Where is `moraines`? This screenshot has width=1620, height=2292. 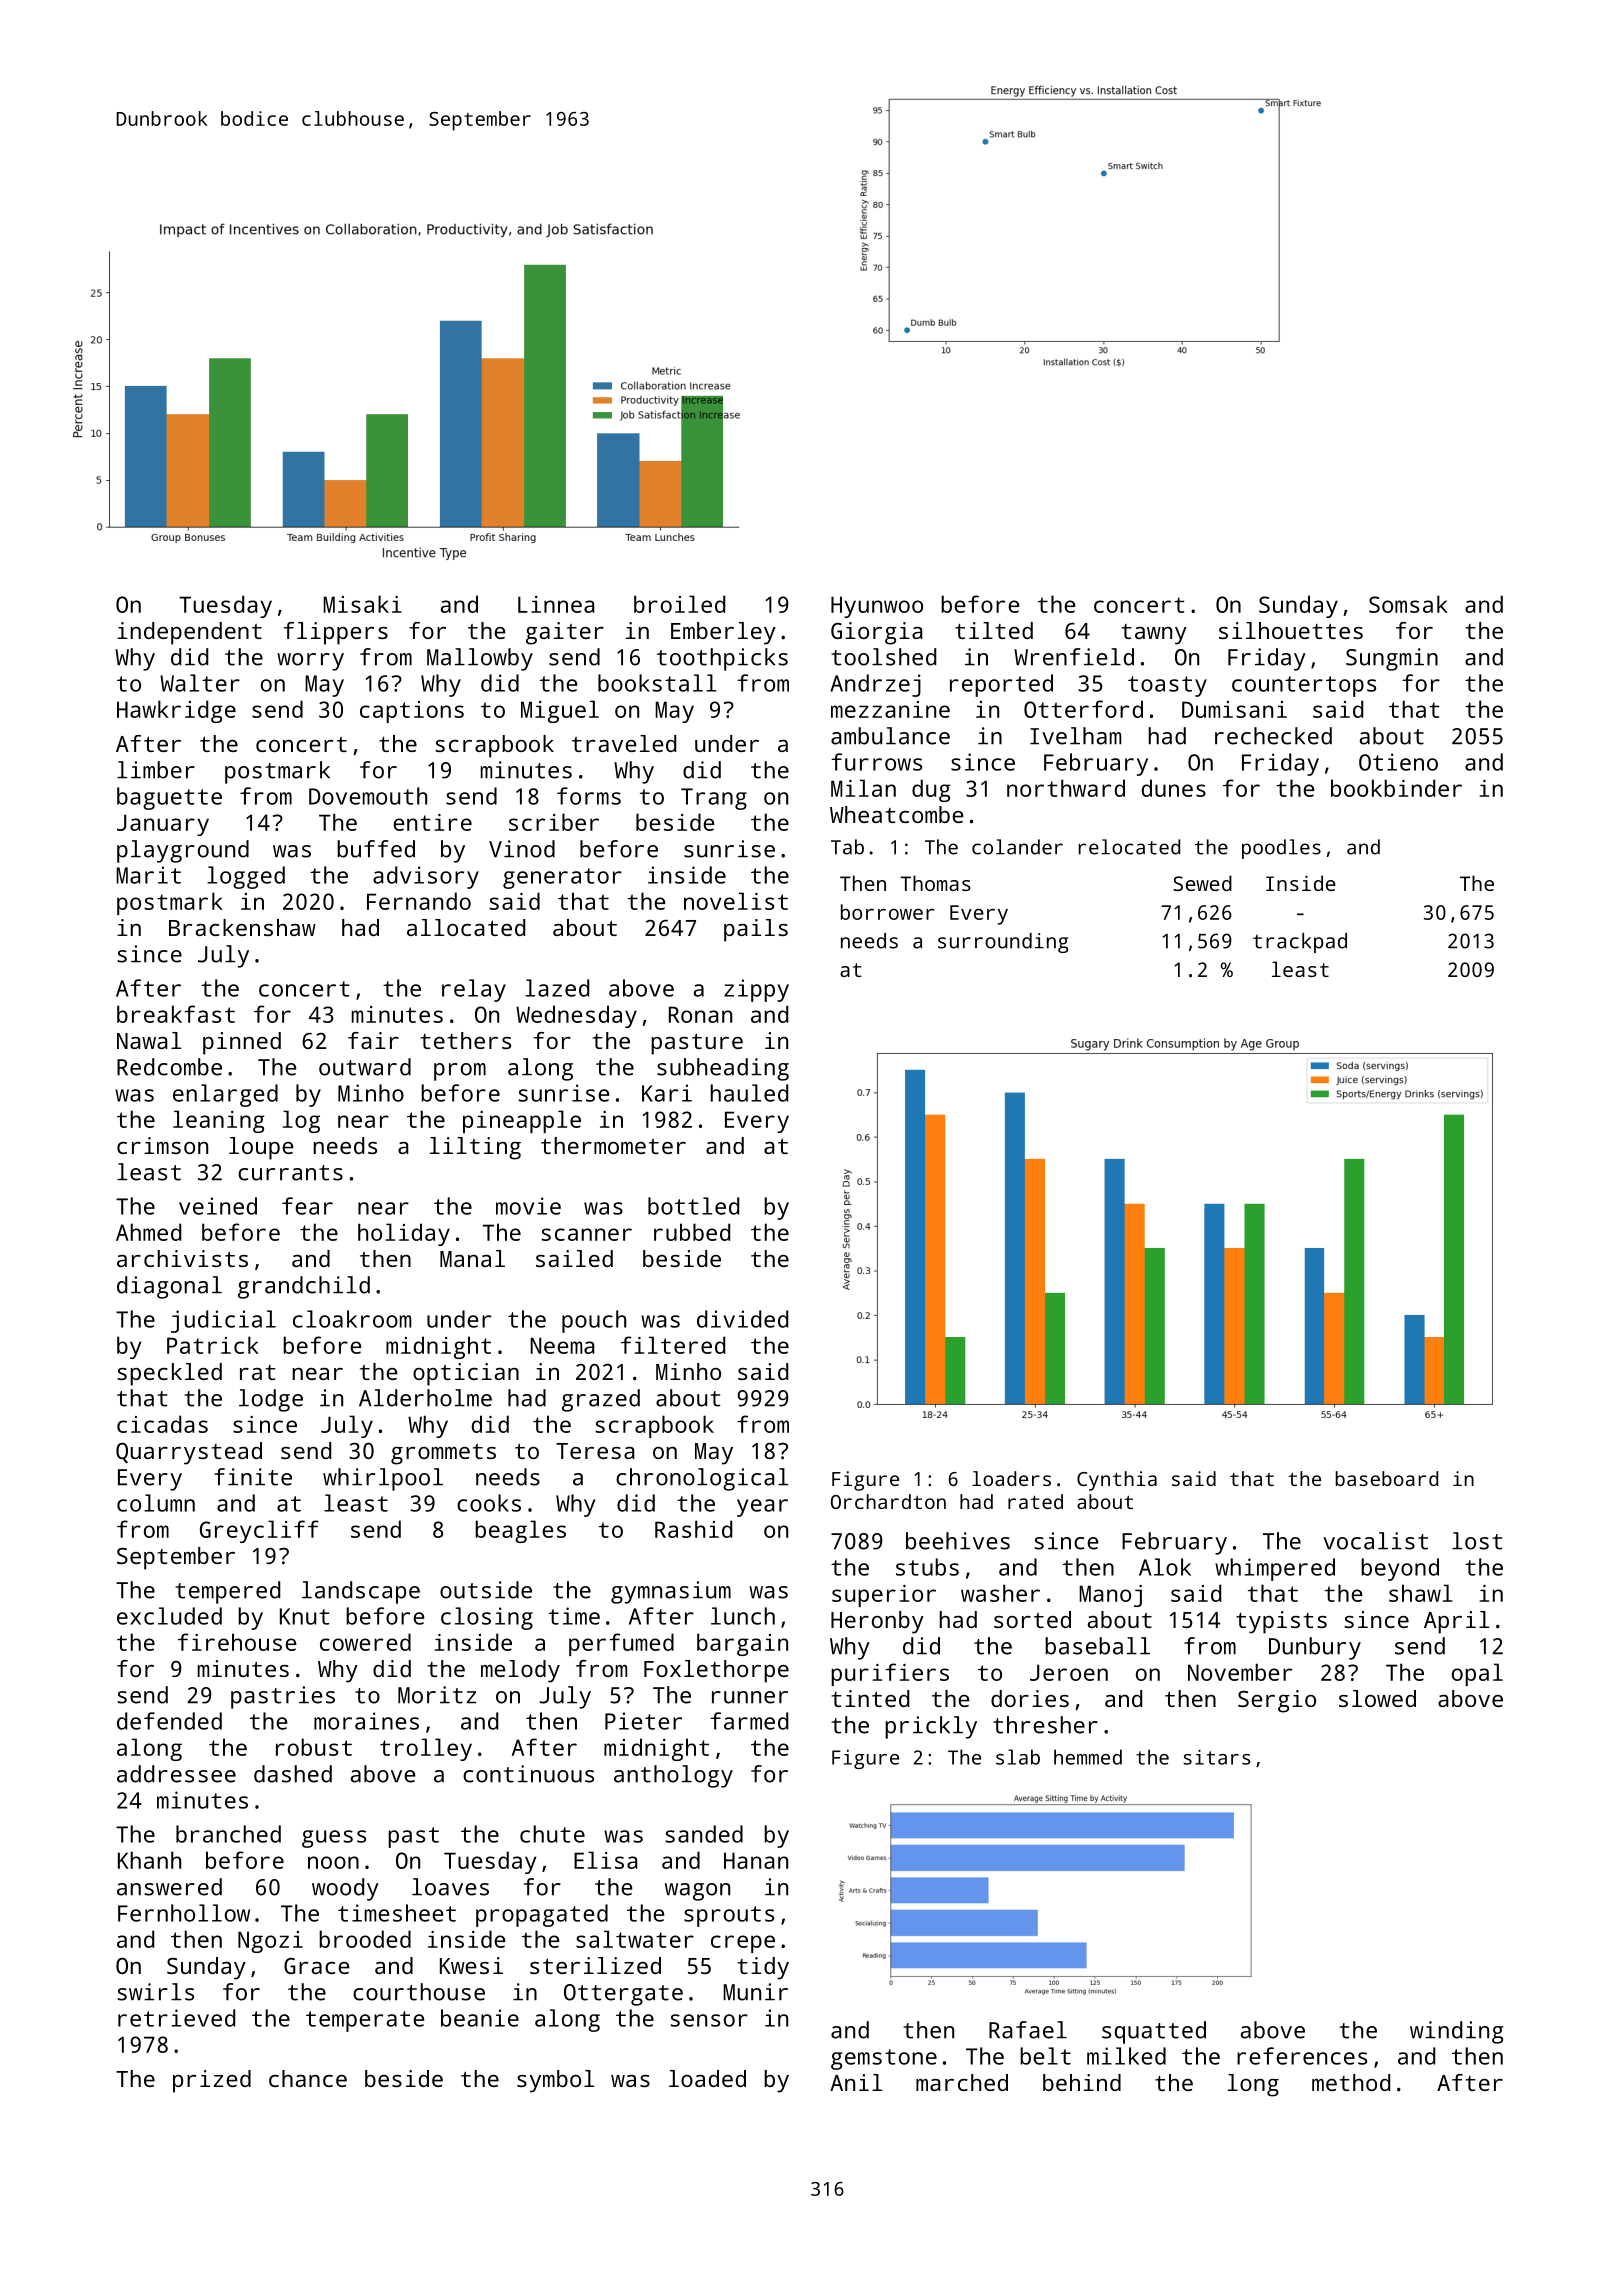 moraines is located at coordinates (366, 1721).
